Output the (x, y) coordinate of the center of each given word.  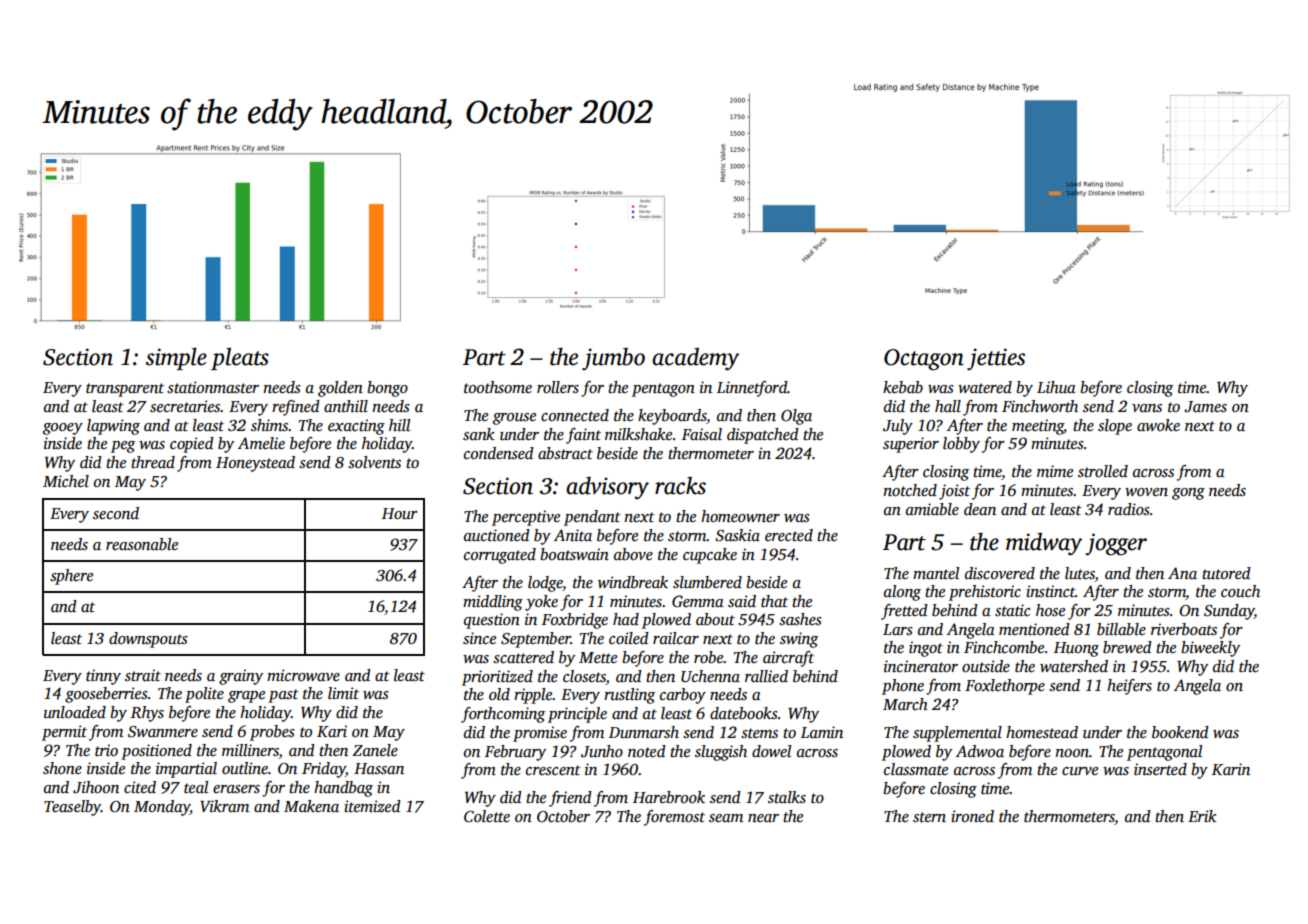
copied (192, 445)
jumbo (613, 358)
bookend (1180, 732)
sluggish (721, 753)
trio (106, 750)
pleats (240, 358)
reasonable (142, 544)
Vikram (224, 806)
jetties (996, 359)
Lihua (1056, 387)
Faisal (702, 434)
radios (1129, 509)
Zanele (375, 750)
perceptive (526, 518)
